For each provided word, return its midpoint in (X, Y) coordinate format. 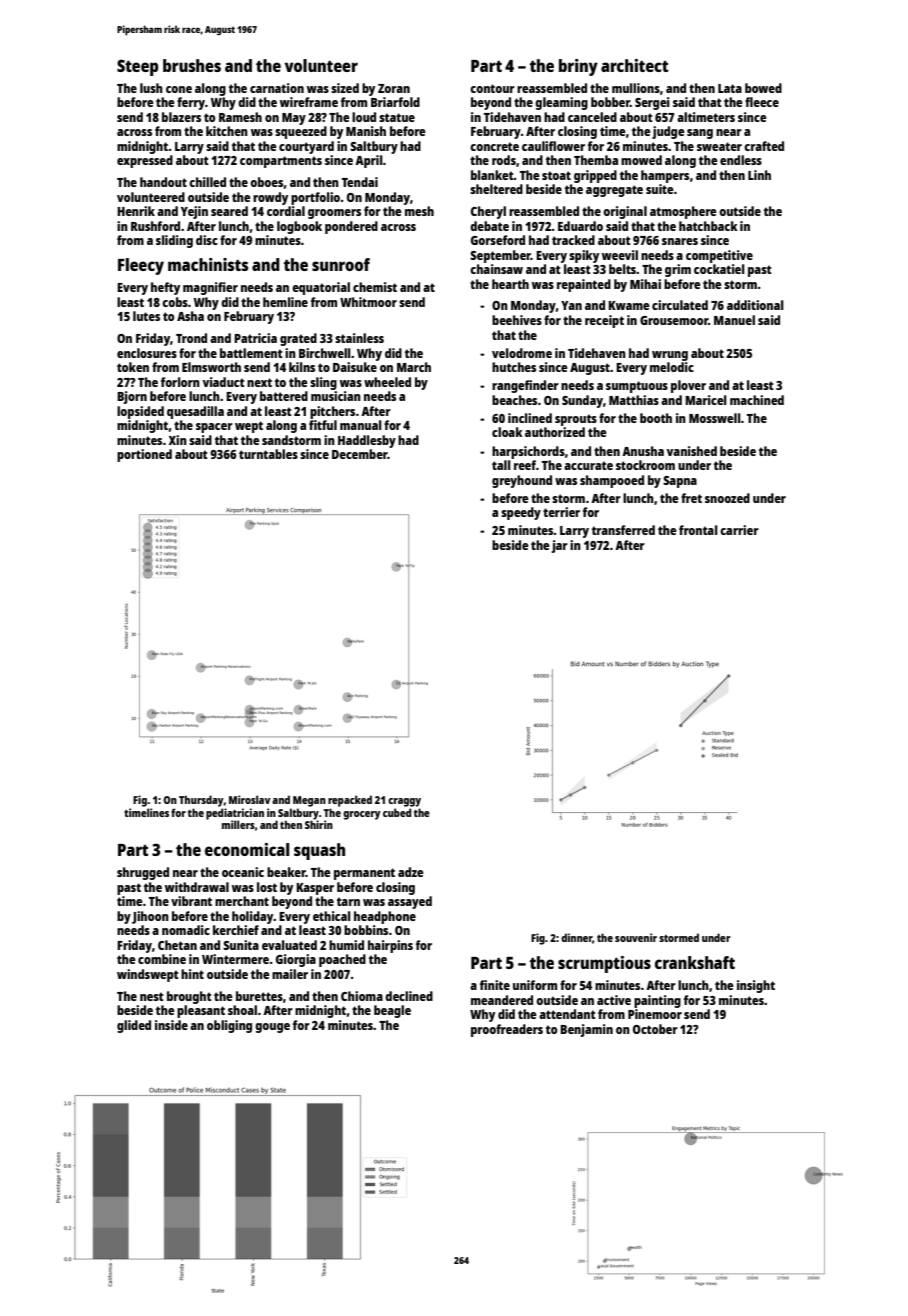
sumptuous (637, 387)
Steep (138, 67)
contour (492, 88)
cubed (397, 812)
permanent (364, 874)
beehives (517, 320)
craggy (404, 802)
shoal (242, 1010)
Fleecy (141, 266)
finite (495, 985)
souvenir (636, 937)
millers (238, 824)
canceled (592, 117)
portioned (144, 455)
